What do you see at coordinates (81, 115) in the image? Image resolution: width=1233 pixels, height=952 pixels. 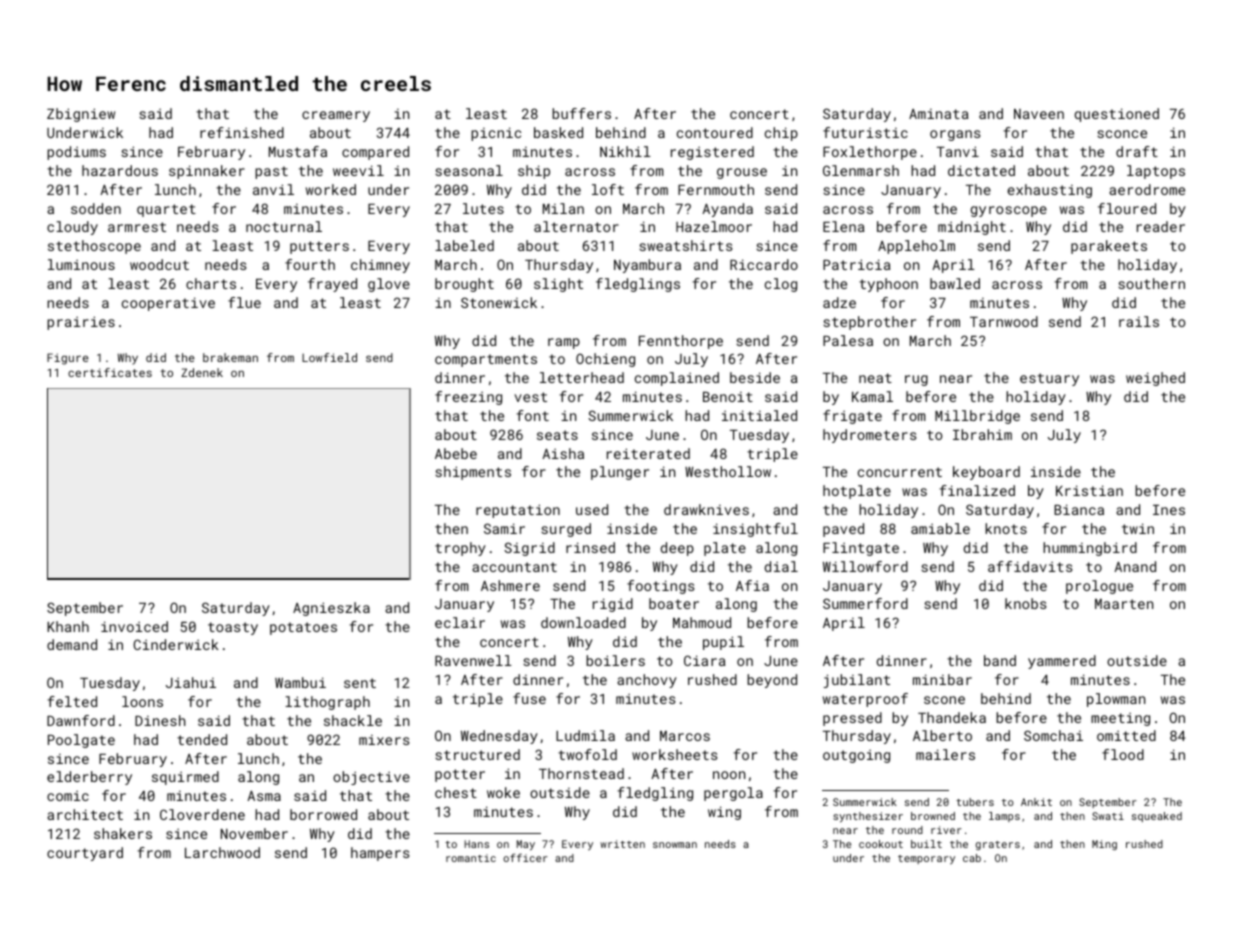 I see `Zbigniew` at bounding box center [81, 115].
